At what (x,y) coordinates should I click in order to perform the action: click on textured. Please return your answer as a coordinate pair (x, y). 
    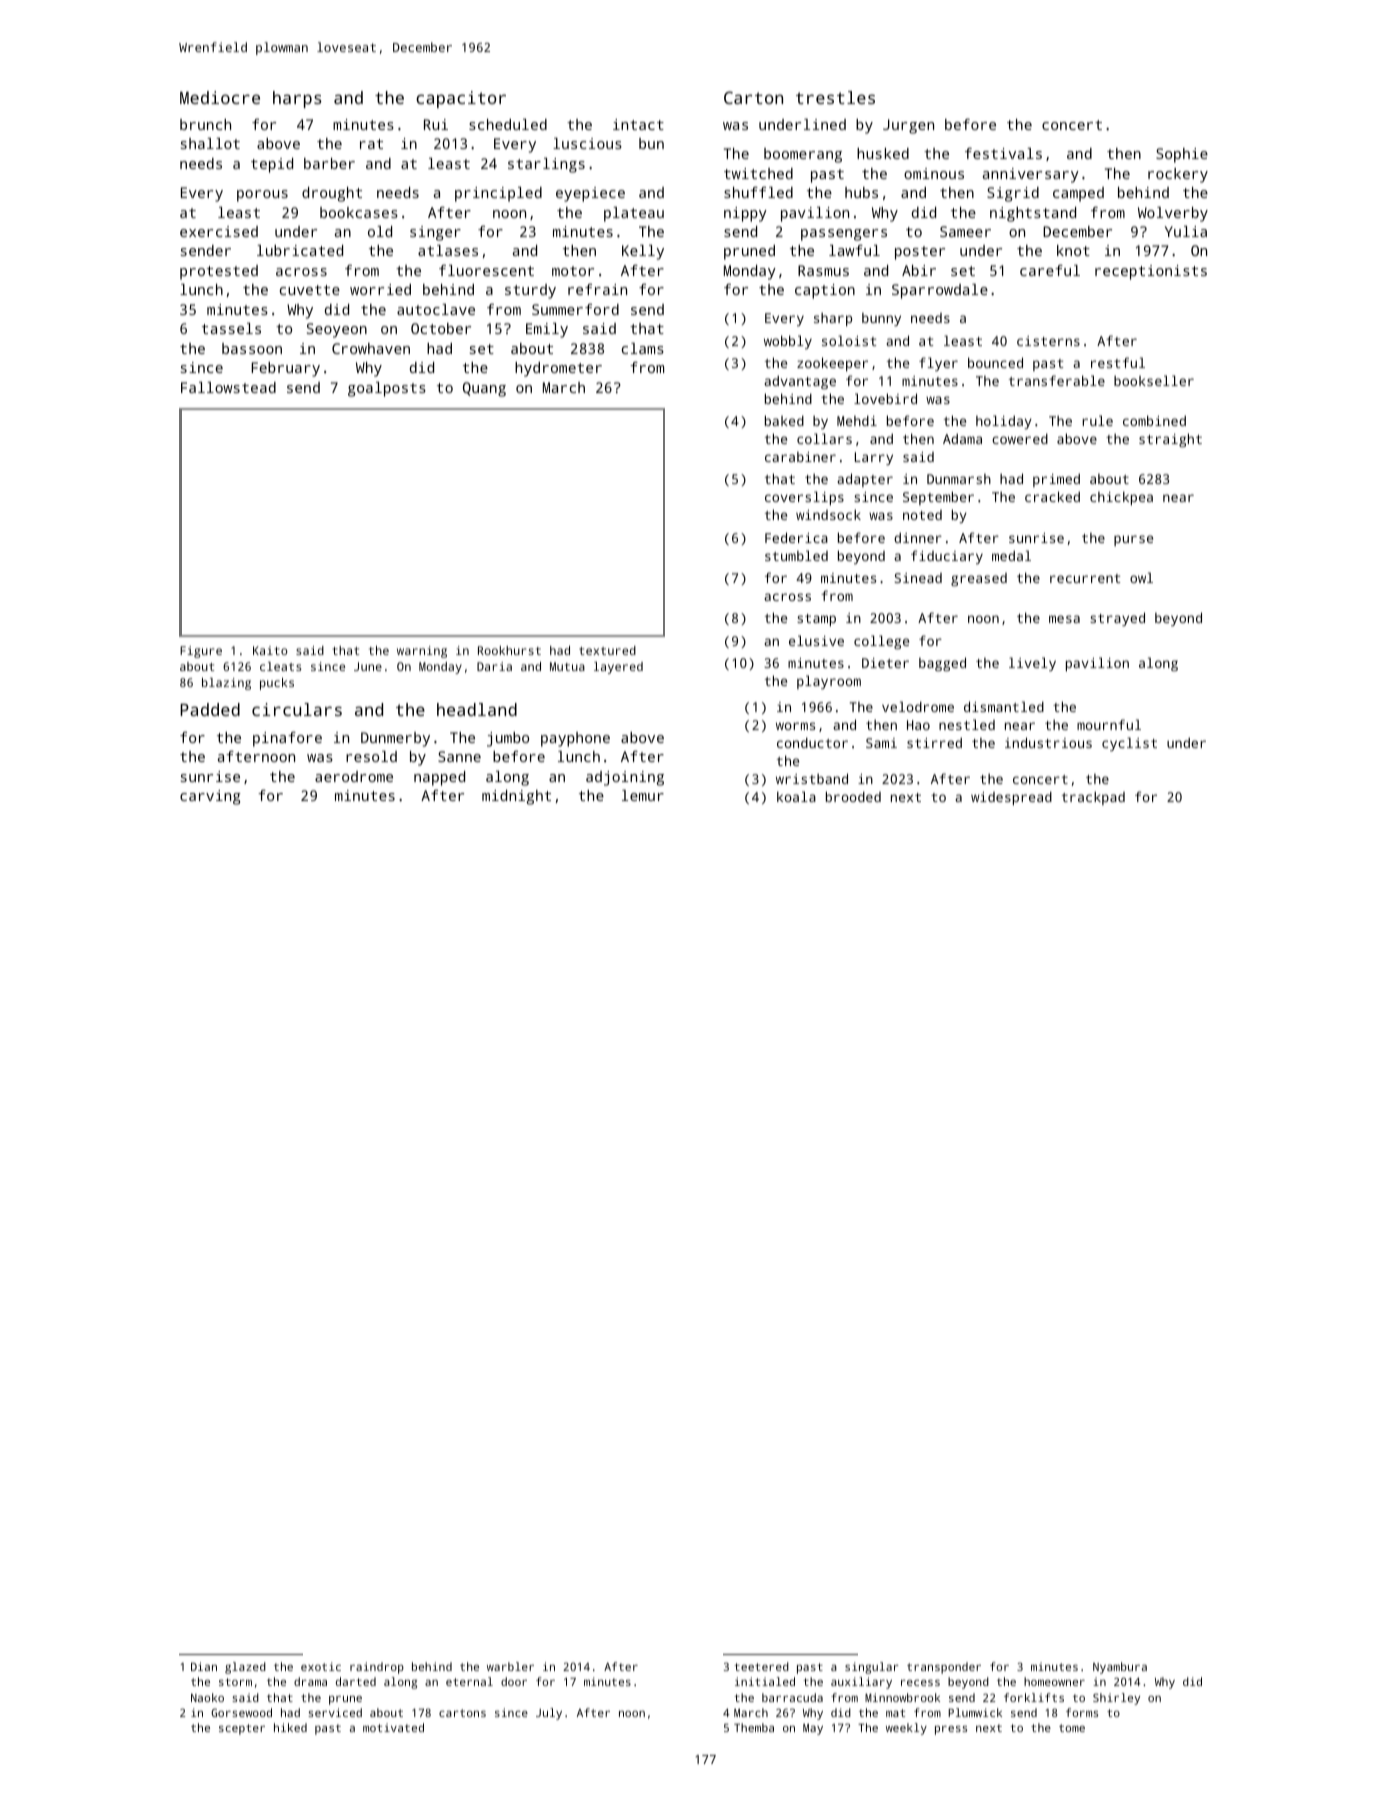
    Looking at the image, I should click on (607, 650).
